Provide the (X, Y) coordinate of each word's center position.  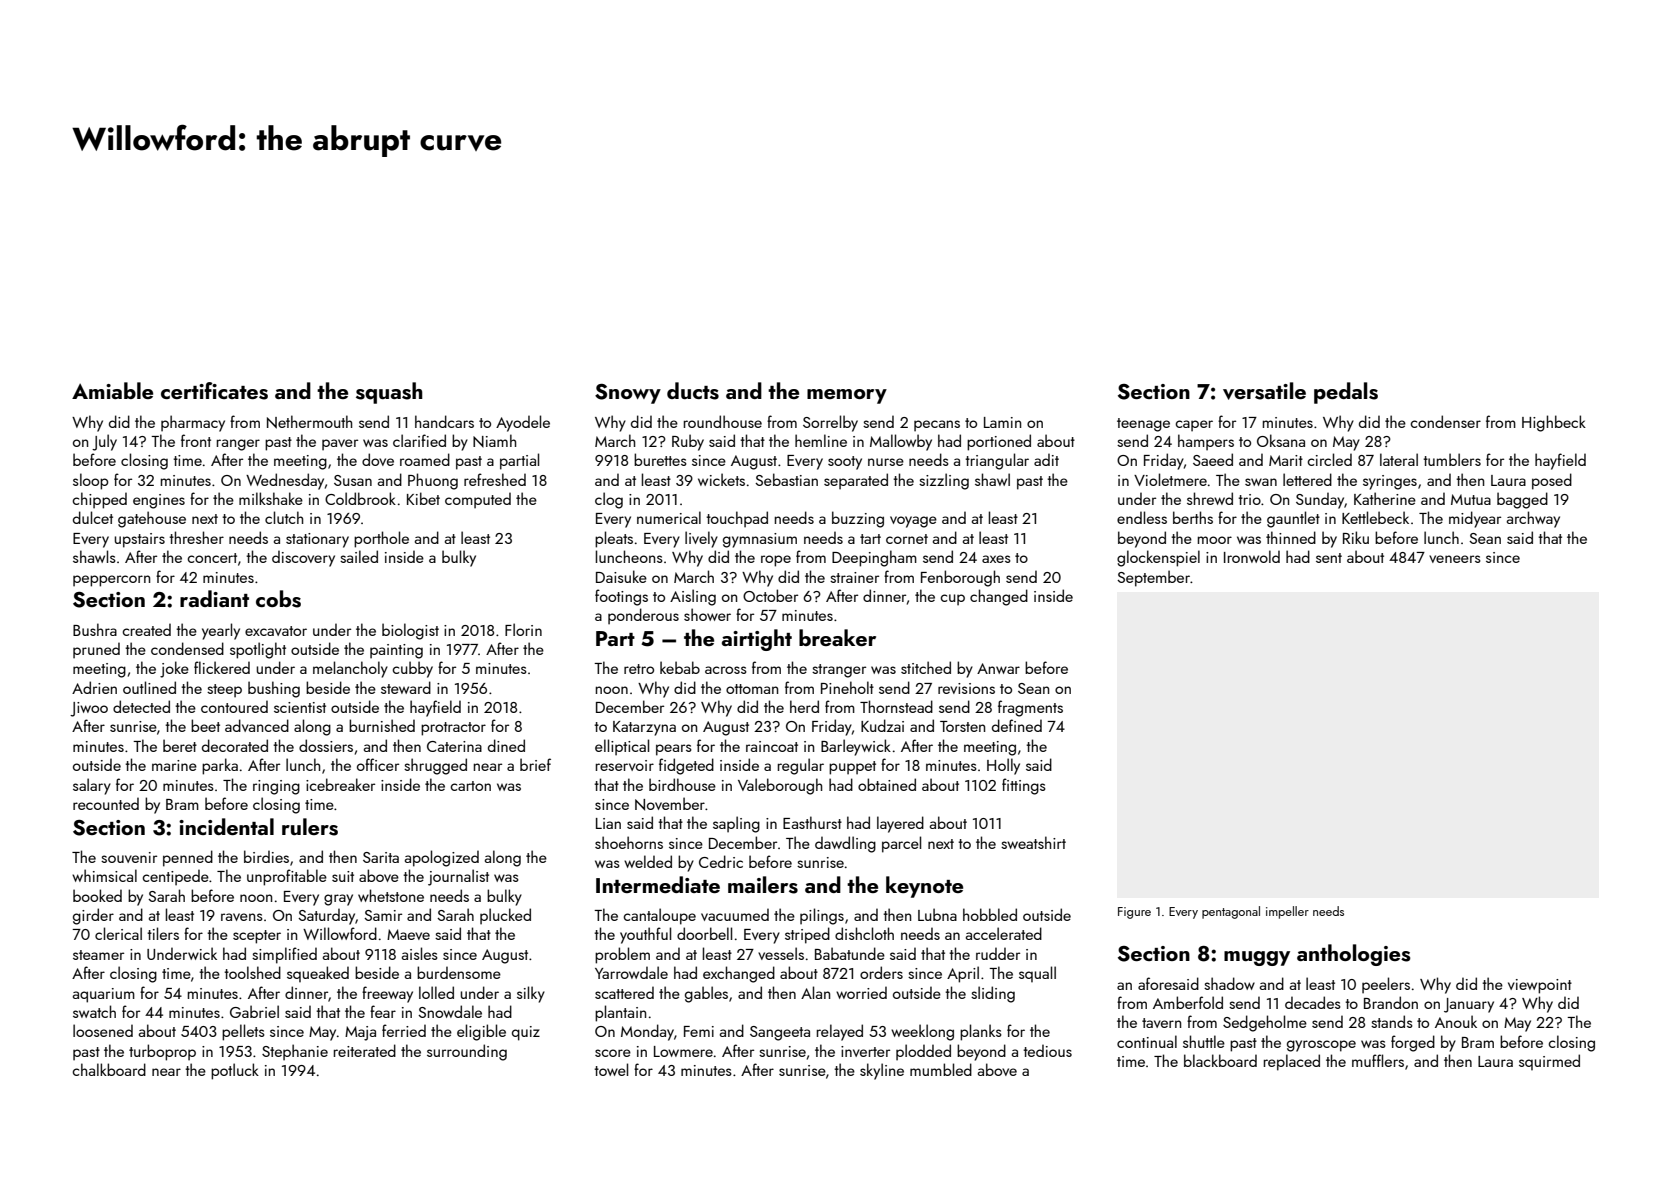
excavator (276, 631)
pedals (1346, 393)
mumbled (941, 1069)
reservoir (625, 765)
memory (847, 396)
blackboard (1220, 1060)
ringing (276, 787)
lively (701, 539)
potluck (235, 1071)
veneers (1455, 559)
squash (389, 393)
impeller (1287, 912)
